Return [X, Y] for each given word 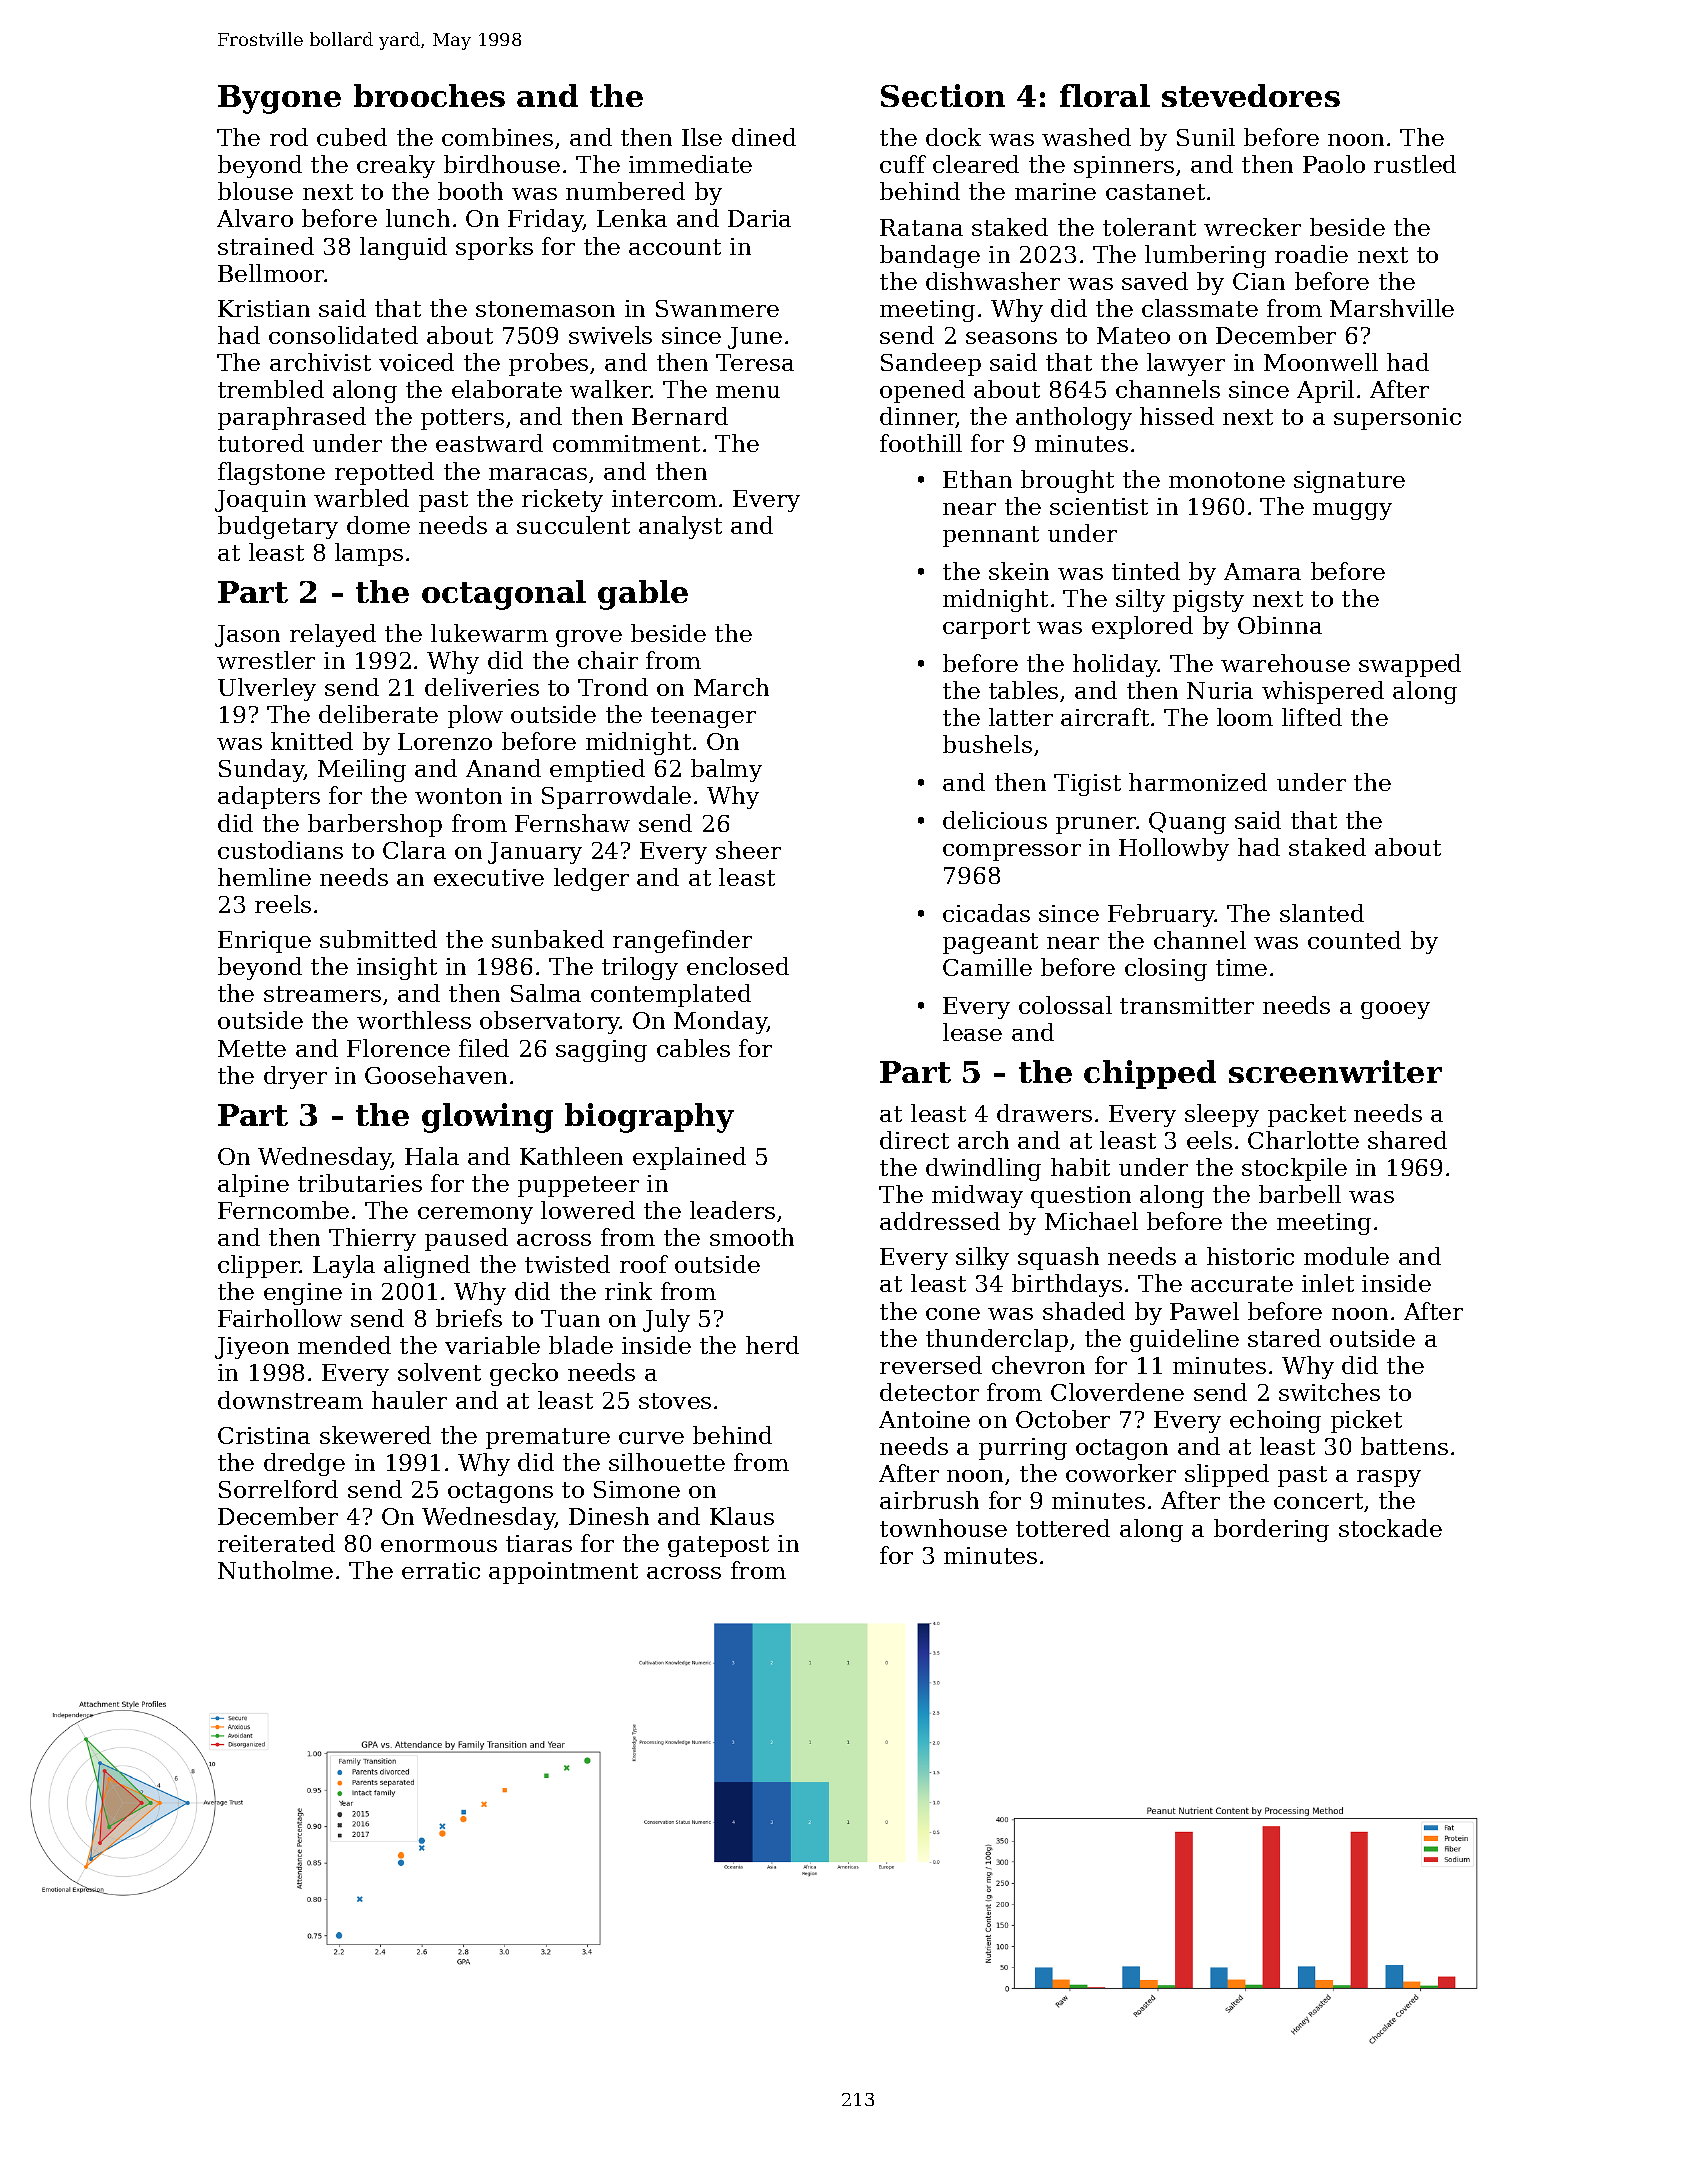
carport [986, 628]
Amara [1262, 571]
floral [1105, 95]
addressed [940, 1221]
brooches [429, 95]
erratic [441, 1570]
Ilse [702, 137]
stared [1284, 1338]
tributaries [360, 1183]
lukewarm [489, 633]
